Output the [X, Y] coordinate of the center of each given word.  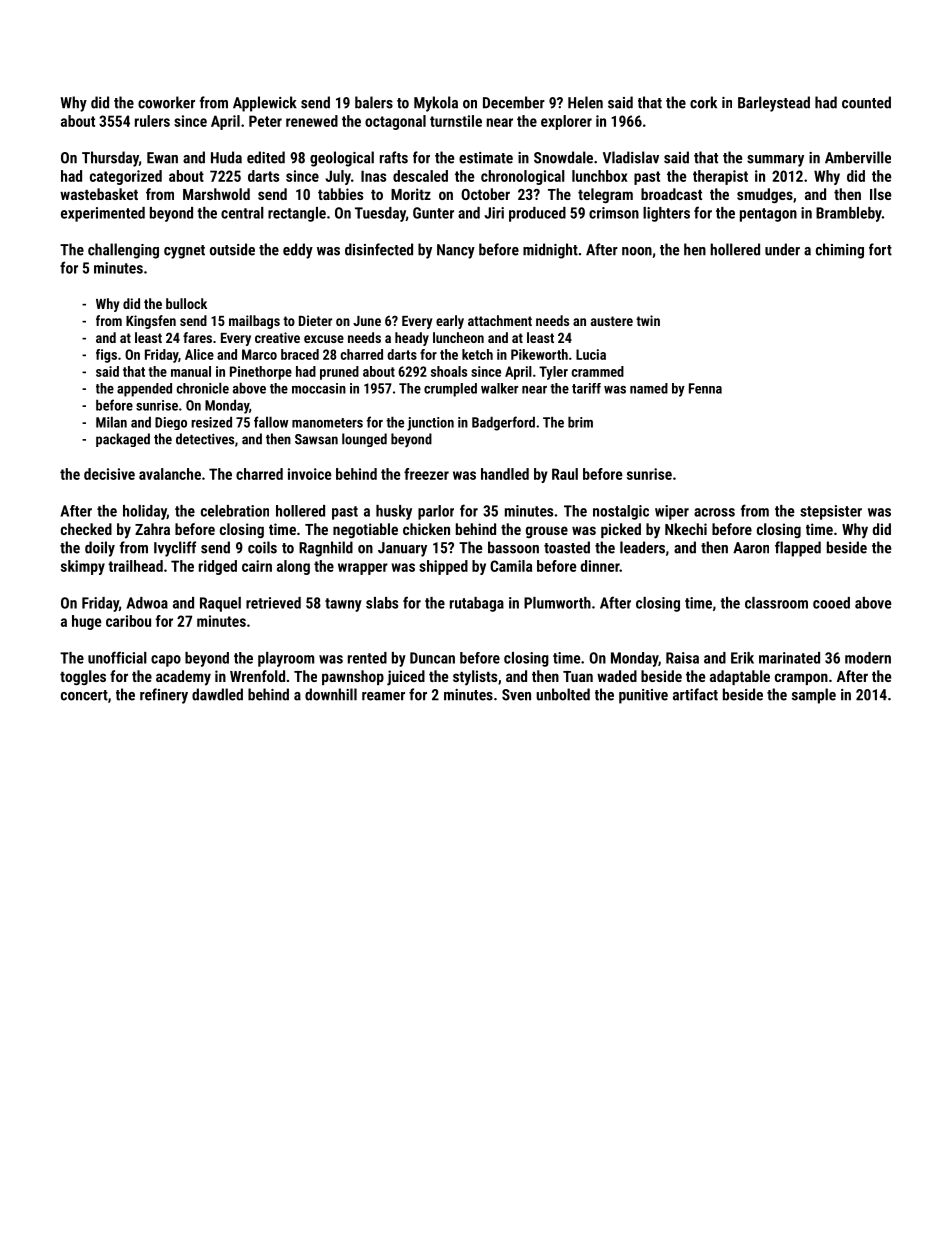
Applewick [265, 104]
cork [703, 102]
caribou [128, 621]
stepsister [831, 512]
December [514, 102]
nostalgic [621, 512]
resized [211, 422]
